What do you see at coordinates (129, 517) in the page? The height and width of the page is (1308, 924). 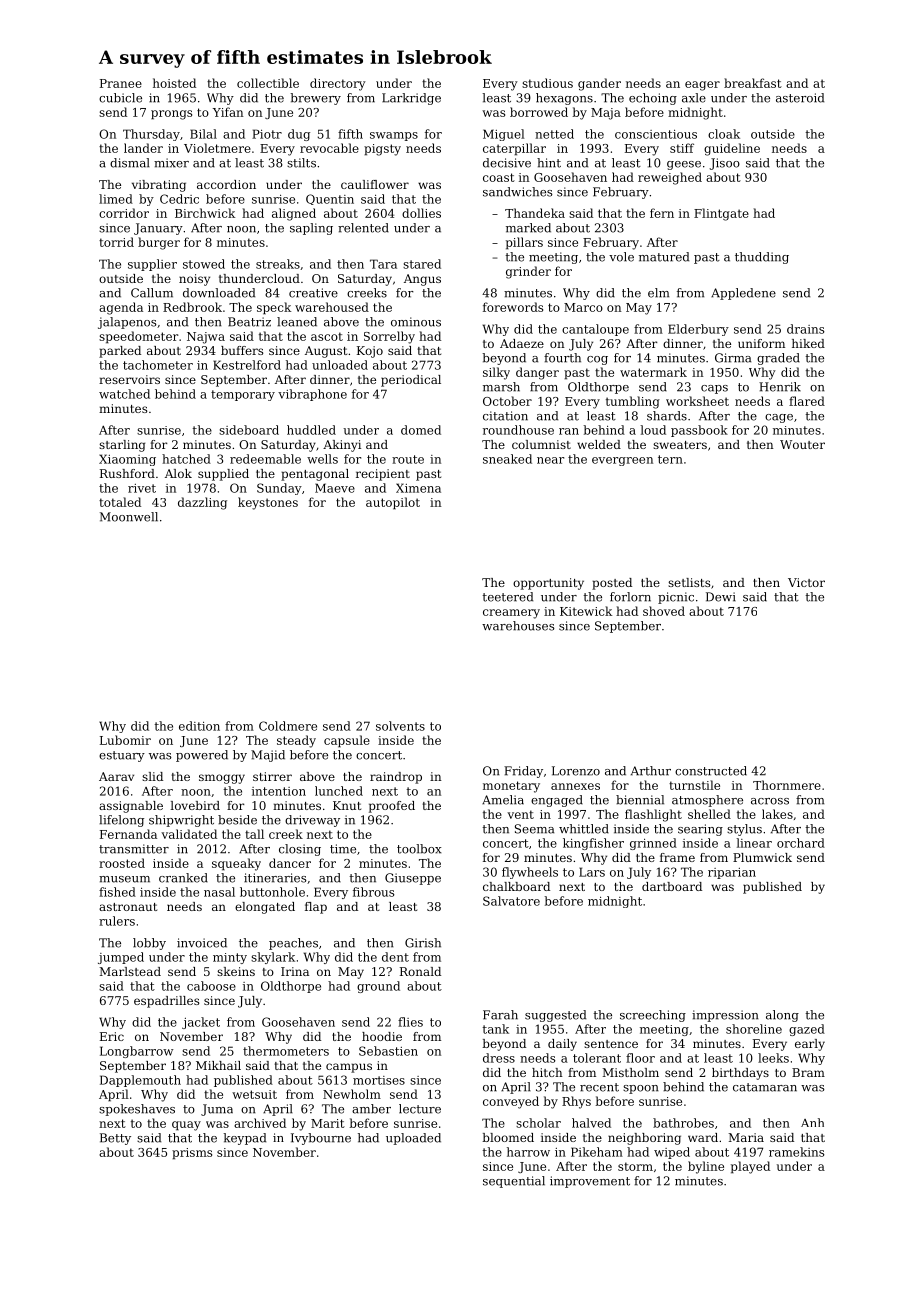 I see `Moonwell` at bounding box center [129, 517].
